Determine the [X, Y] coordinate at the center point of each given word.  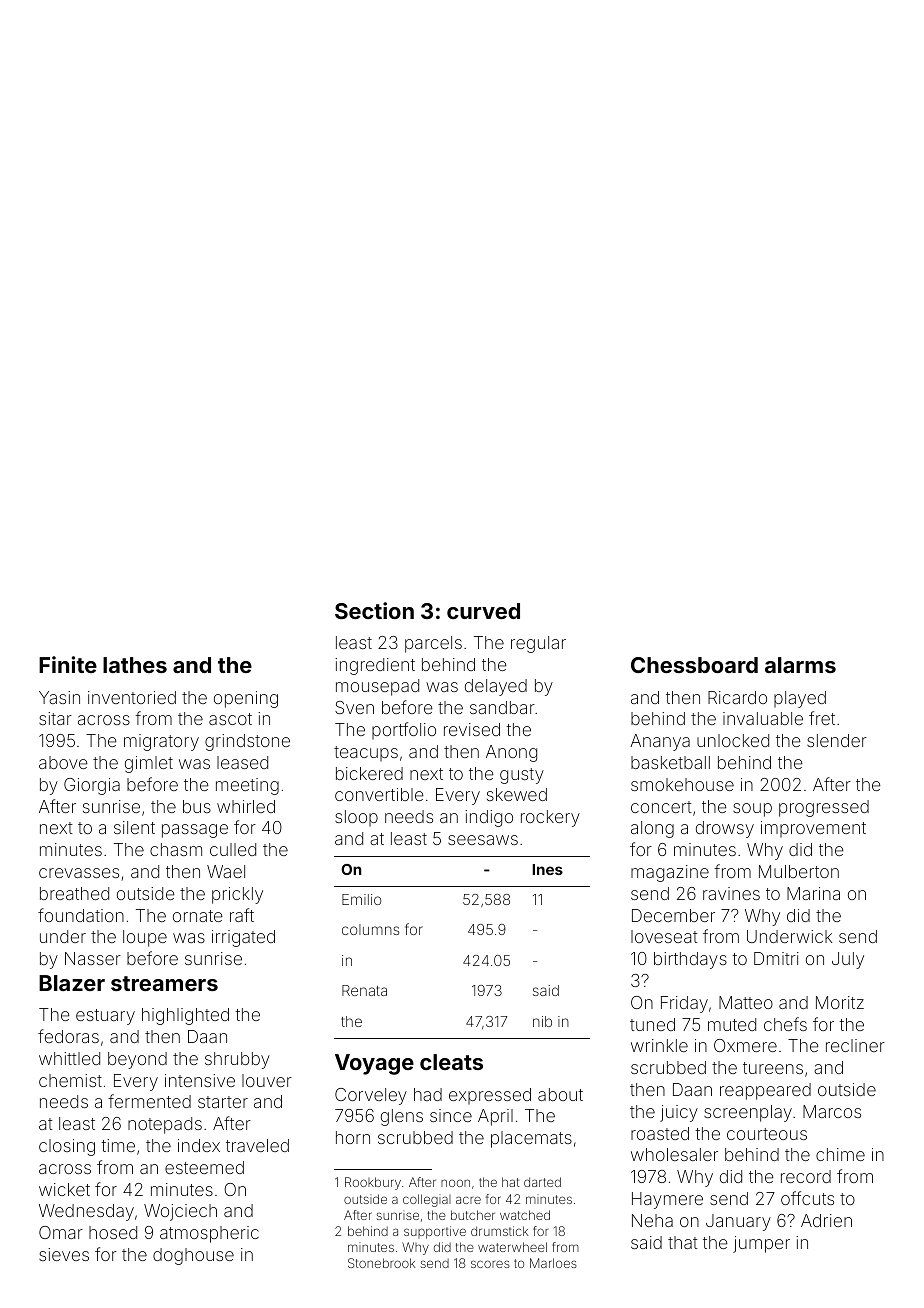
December [673, 915]
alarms [800, 665]
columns [370, 929]
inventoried [132, 697]
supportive [435, 1232]
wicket [64, 1189]
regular [538, 644]
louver [267, 1080]
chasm [176, 849]
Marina [813, 893]
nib [542, 1021]
